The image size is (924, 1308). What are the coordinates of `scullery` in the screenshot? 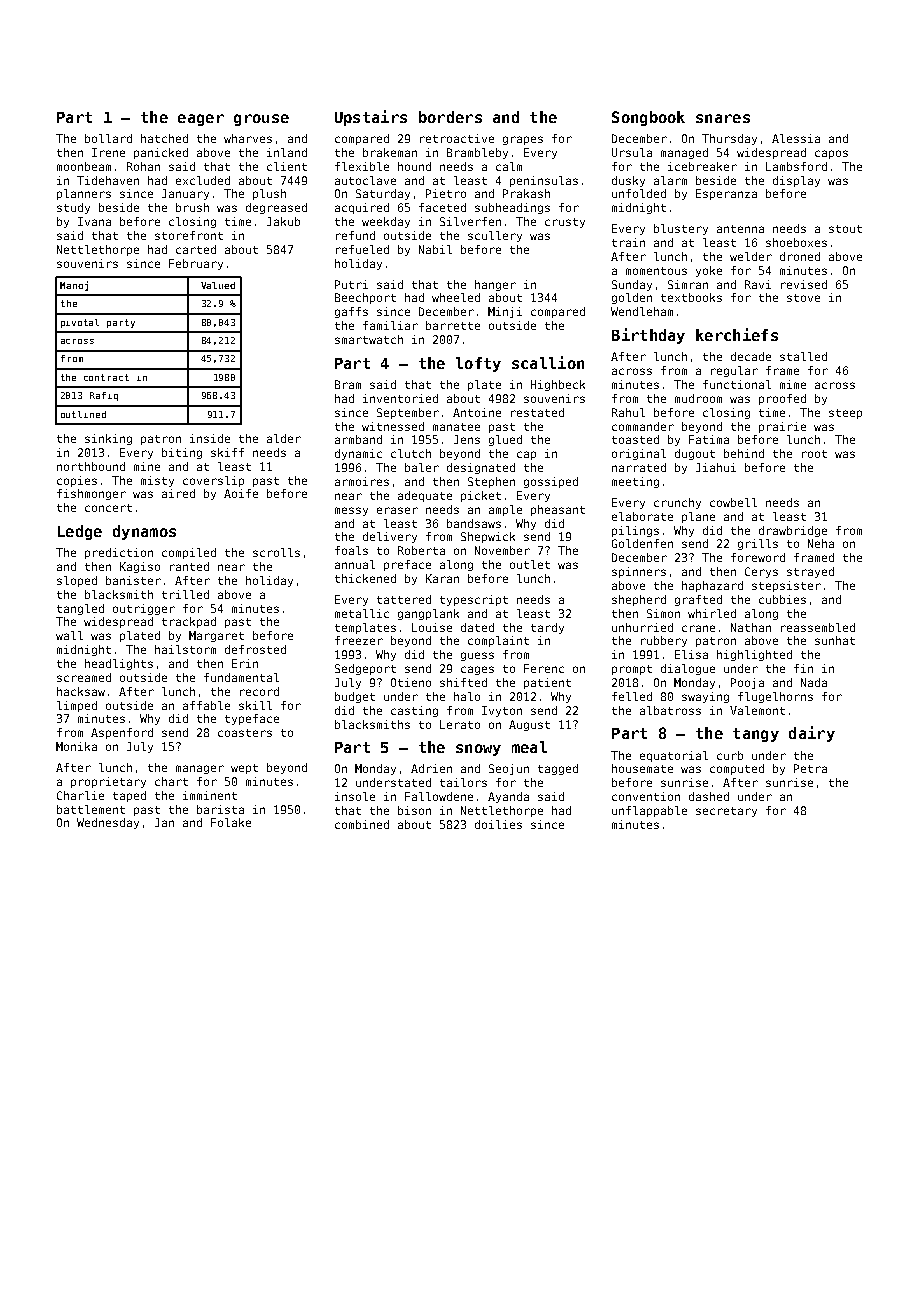 It's located at (495, 236).
